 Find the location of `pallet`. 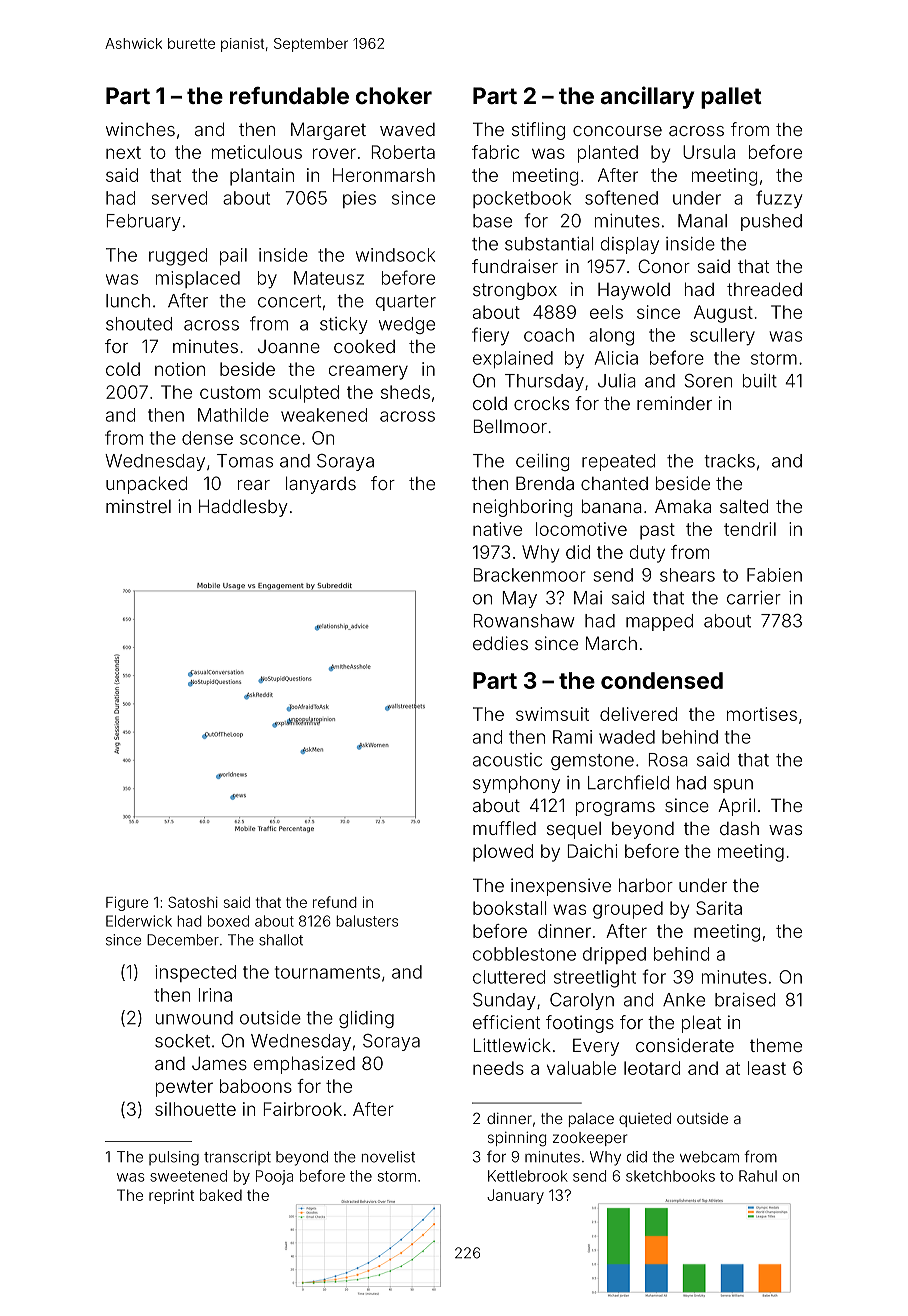

pallet is located at coordinates (731, 98).
